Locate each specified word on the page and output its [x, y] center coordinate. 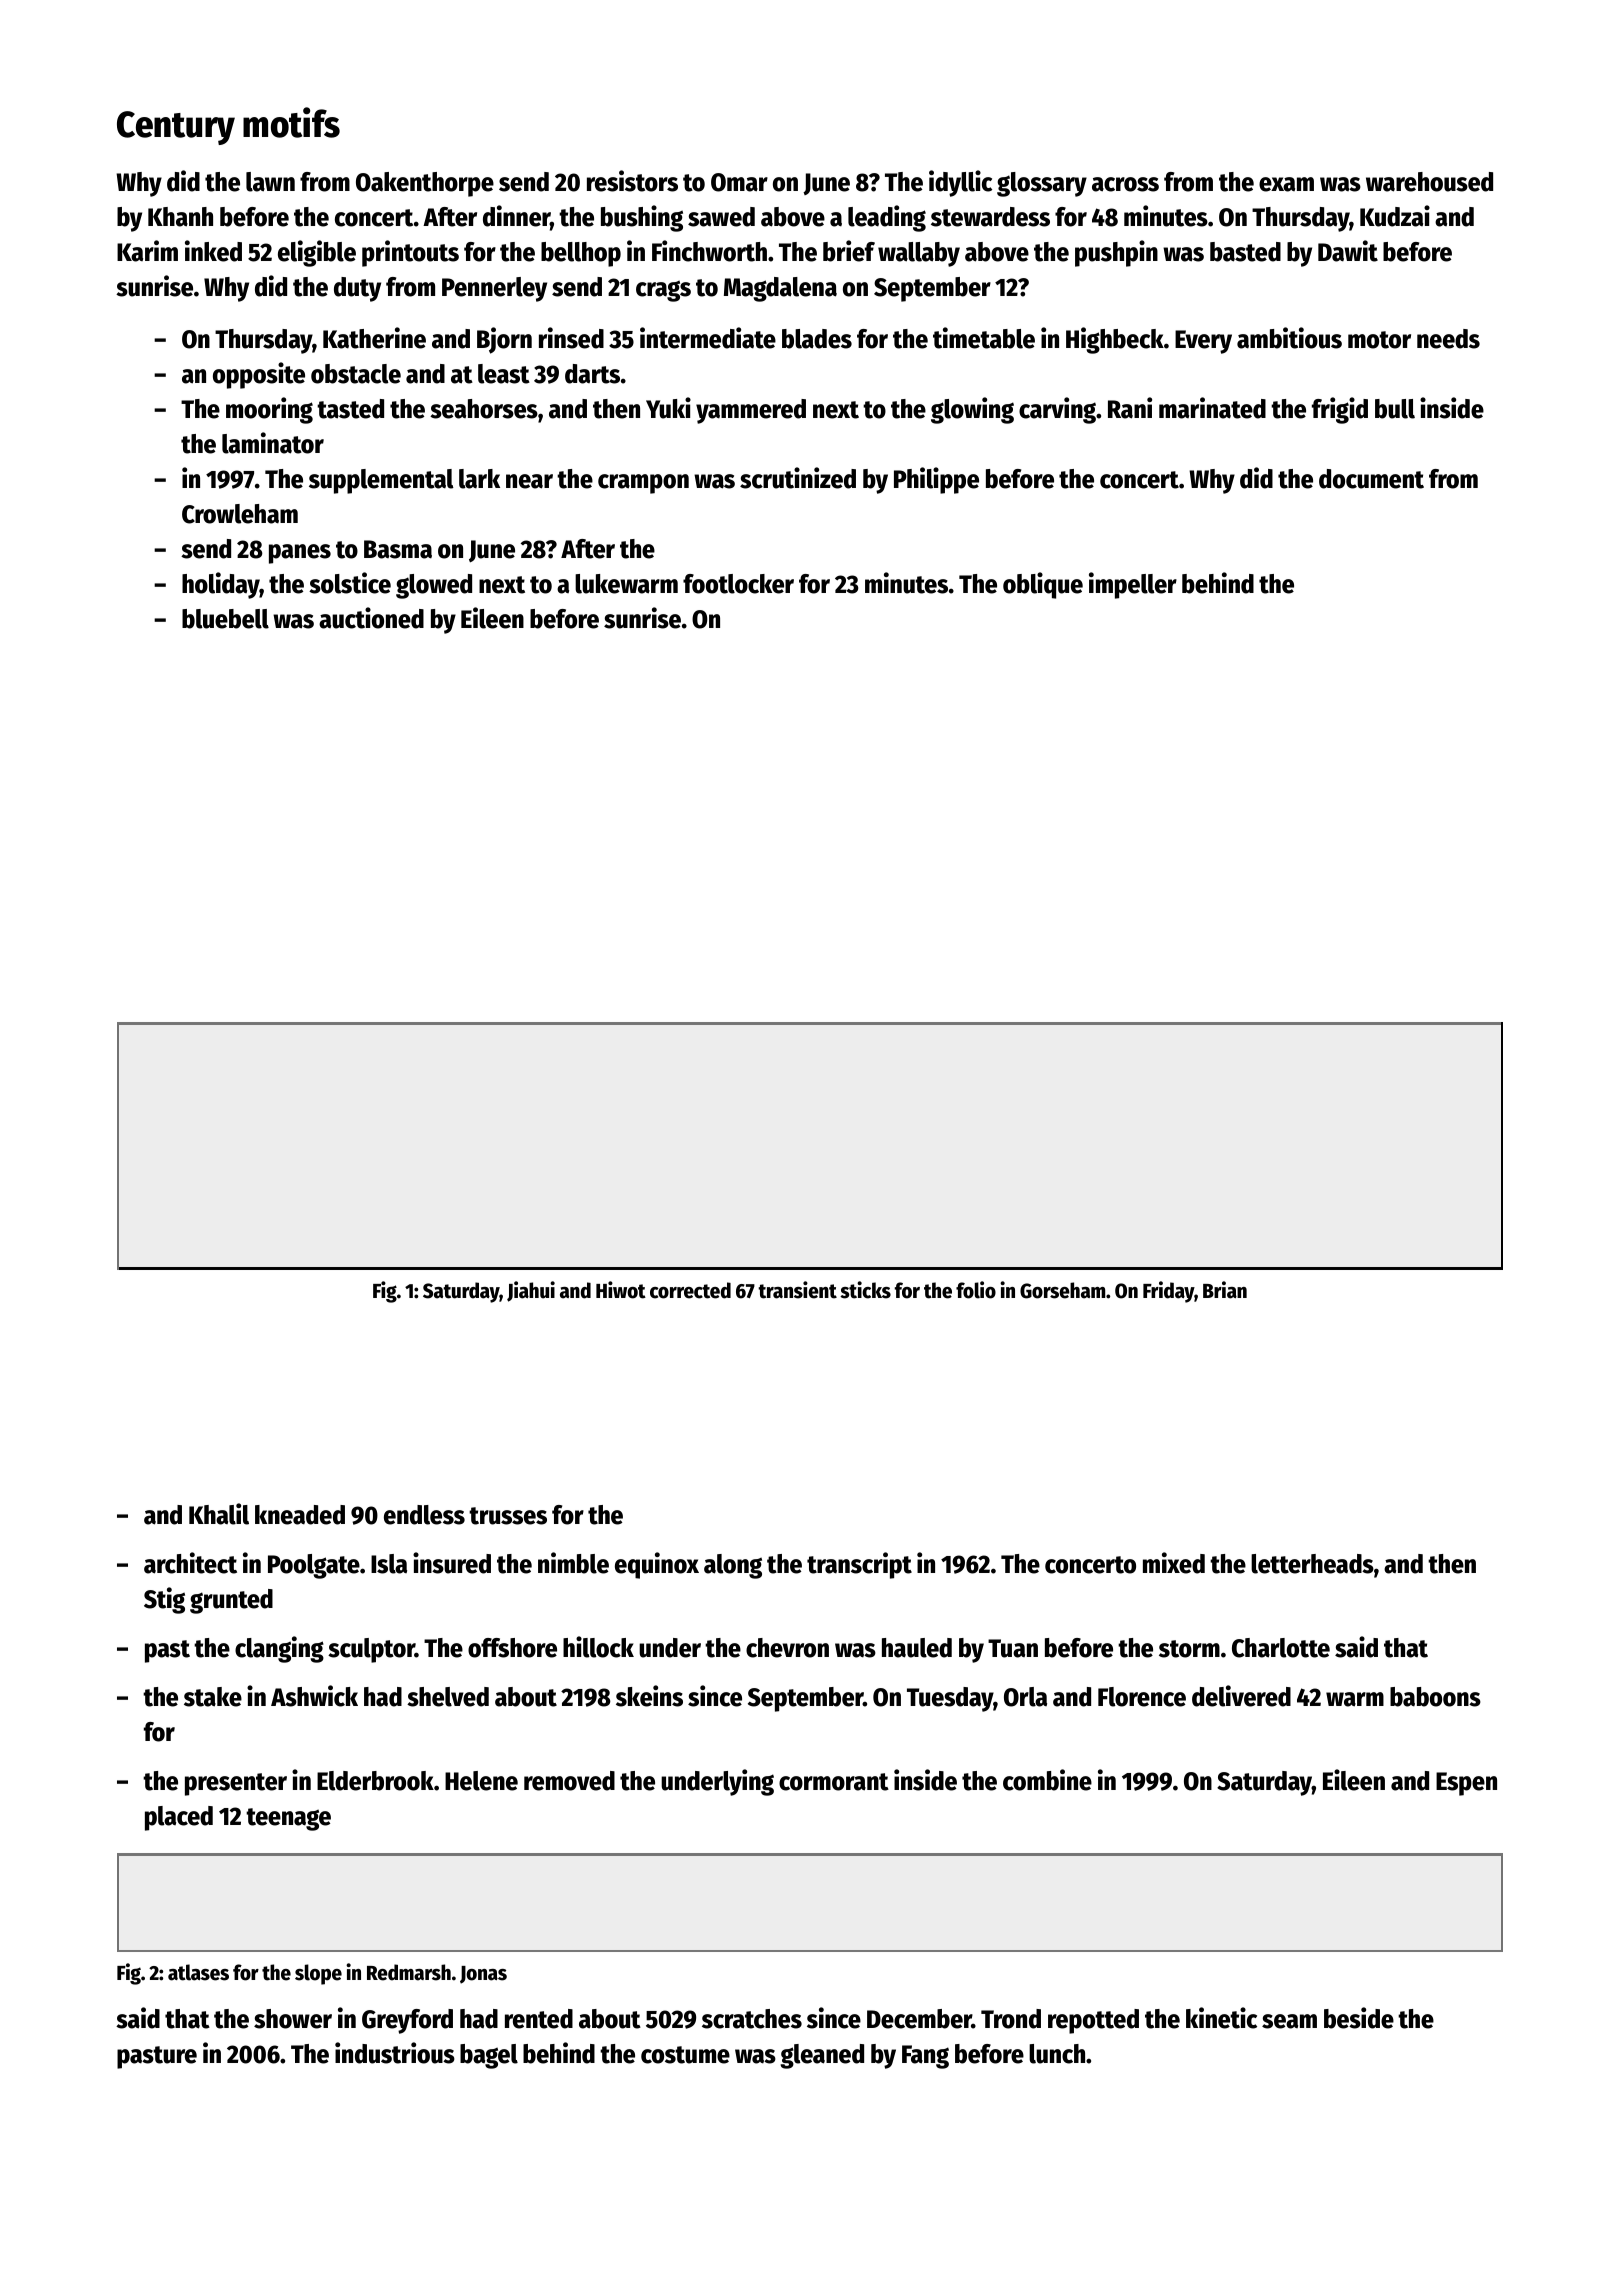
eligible [317, 253]
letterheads [1312, 1564]
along [733, 1566]
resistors [632, 181]
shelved [448, 1697]
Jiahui [531, 1291]
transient [797, 1290]
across [1125, 184]
